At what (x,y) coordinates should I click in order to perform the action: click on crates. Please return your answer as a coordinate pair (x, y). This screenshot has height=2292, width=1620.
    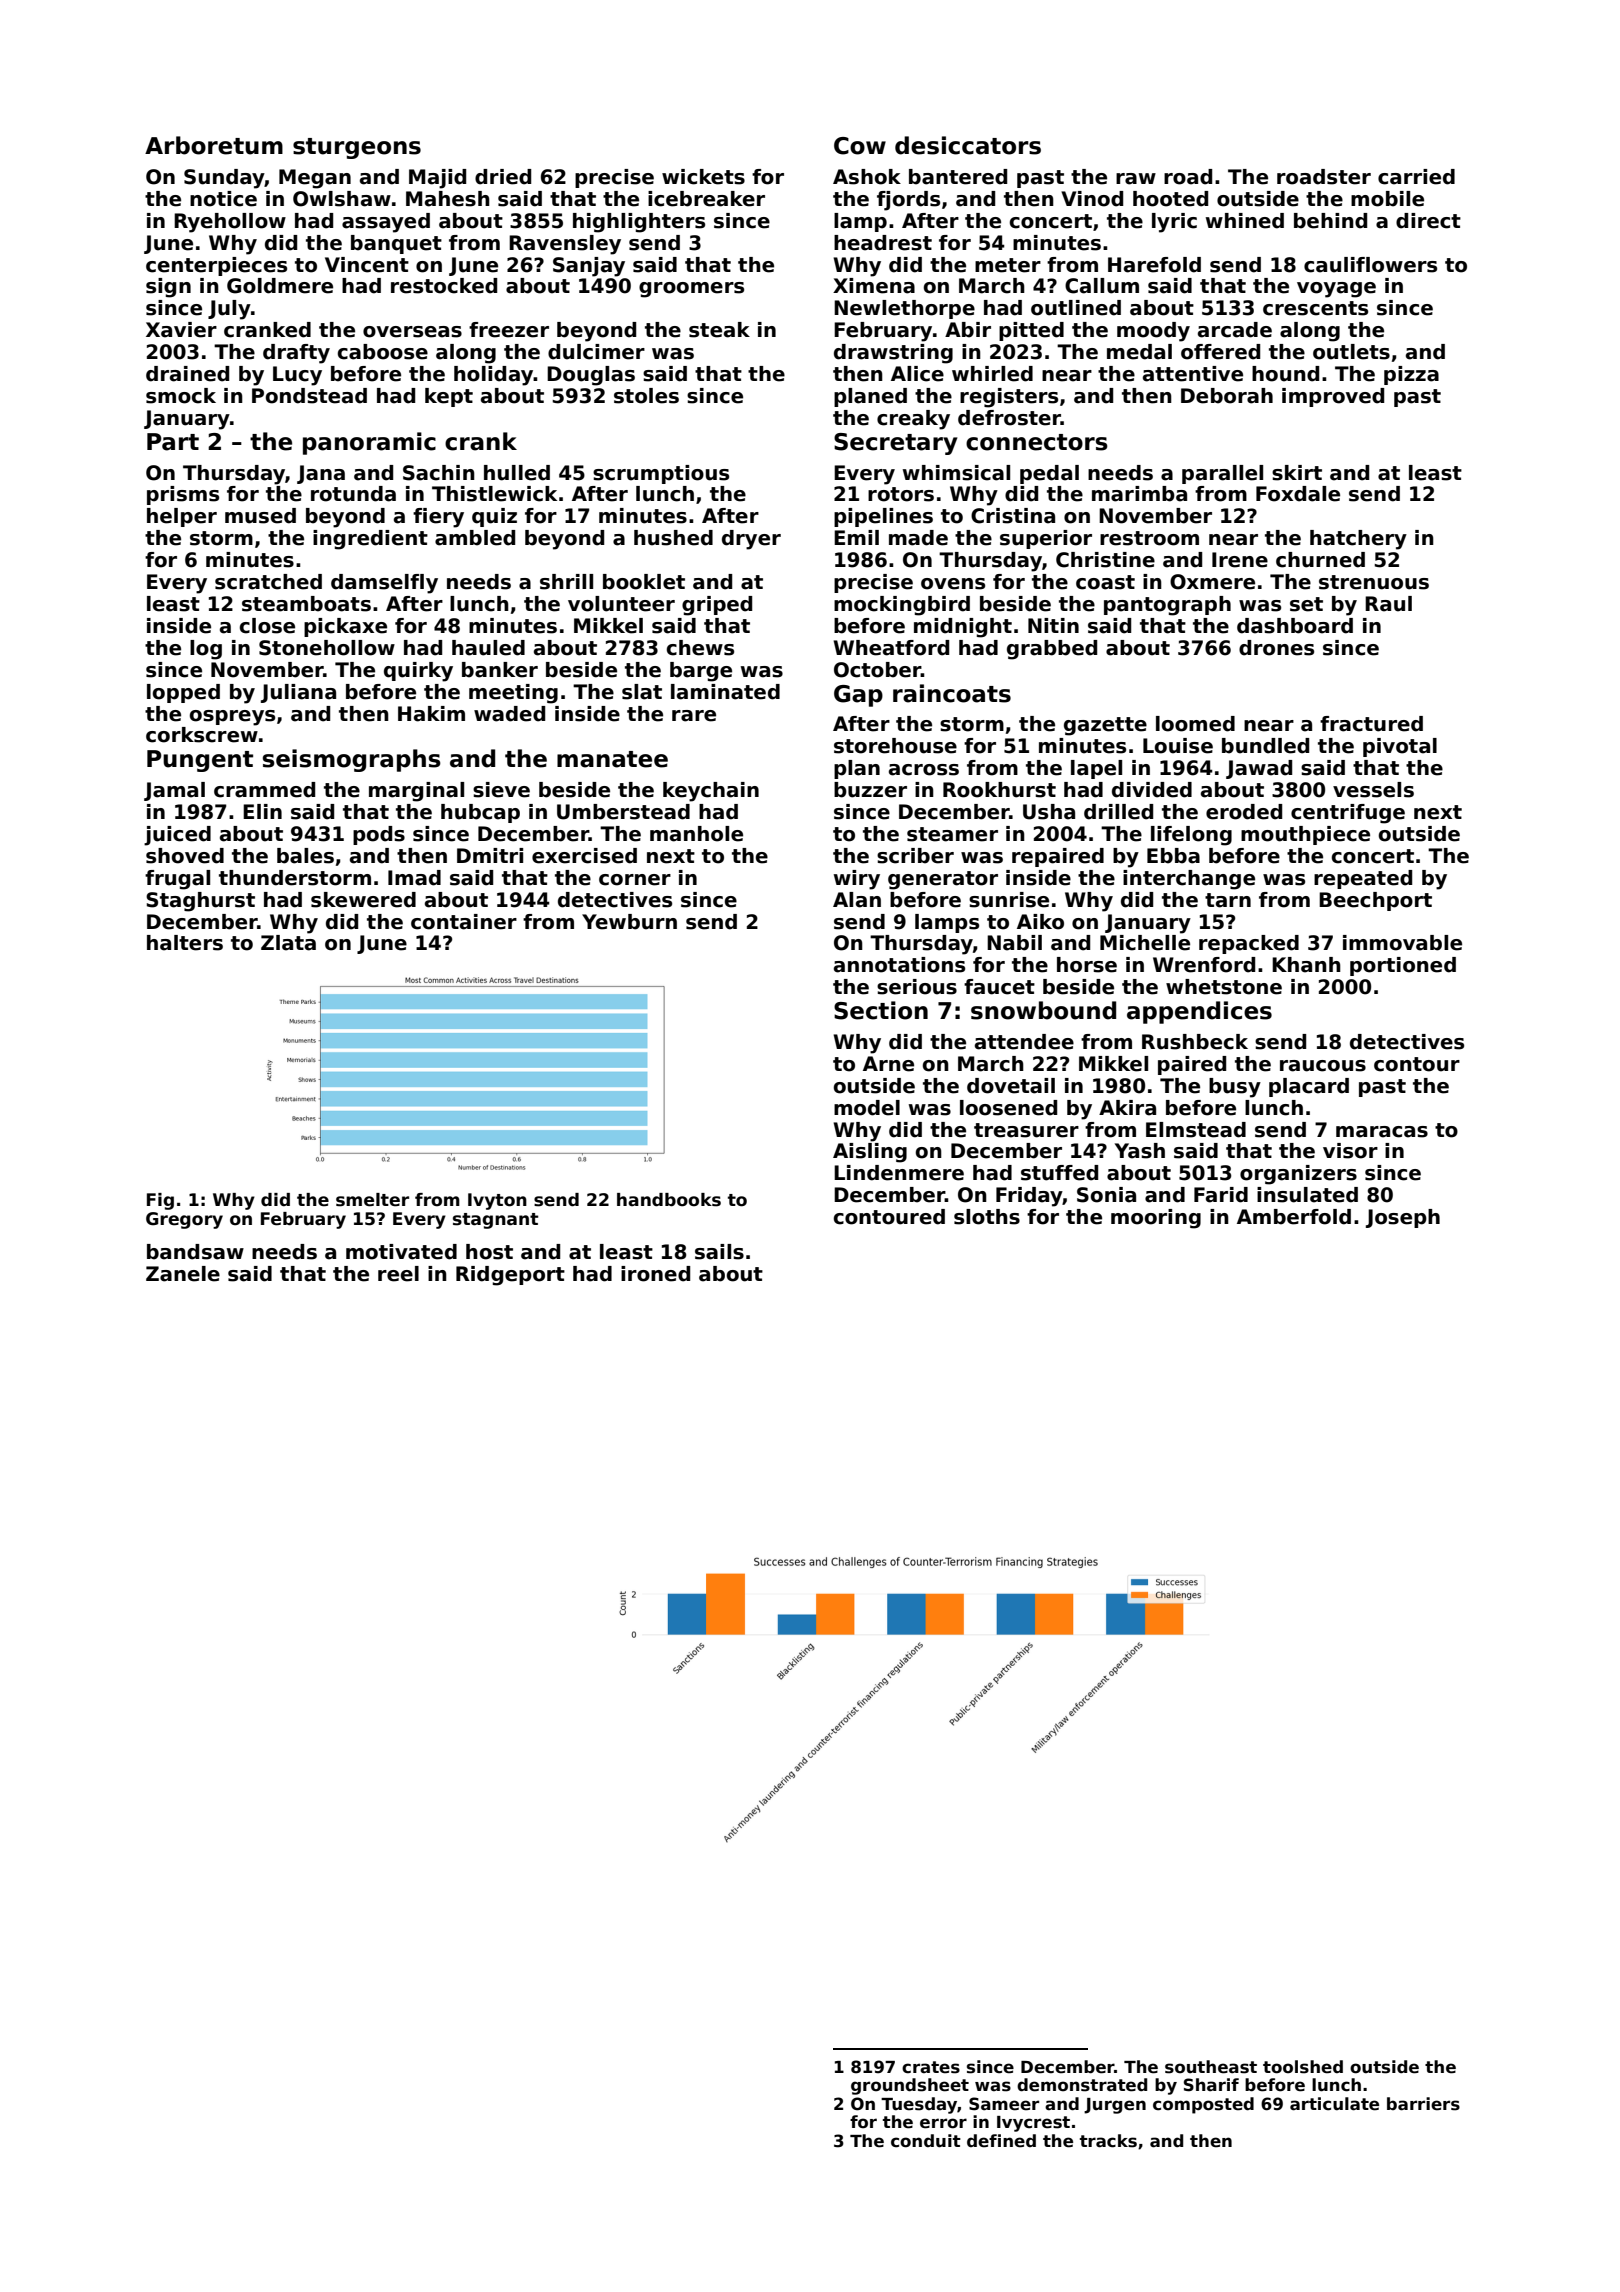
    Looking at the image, I should click on (931, 2067).
